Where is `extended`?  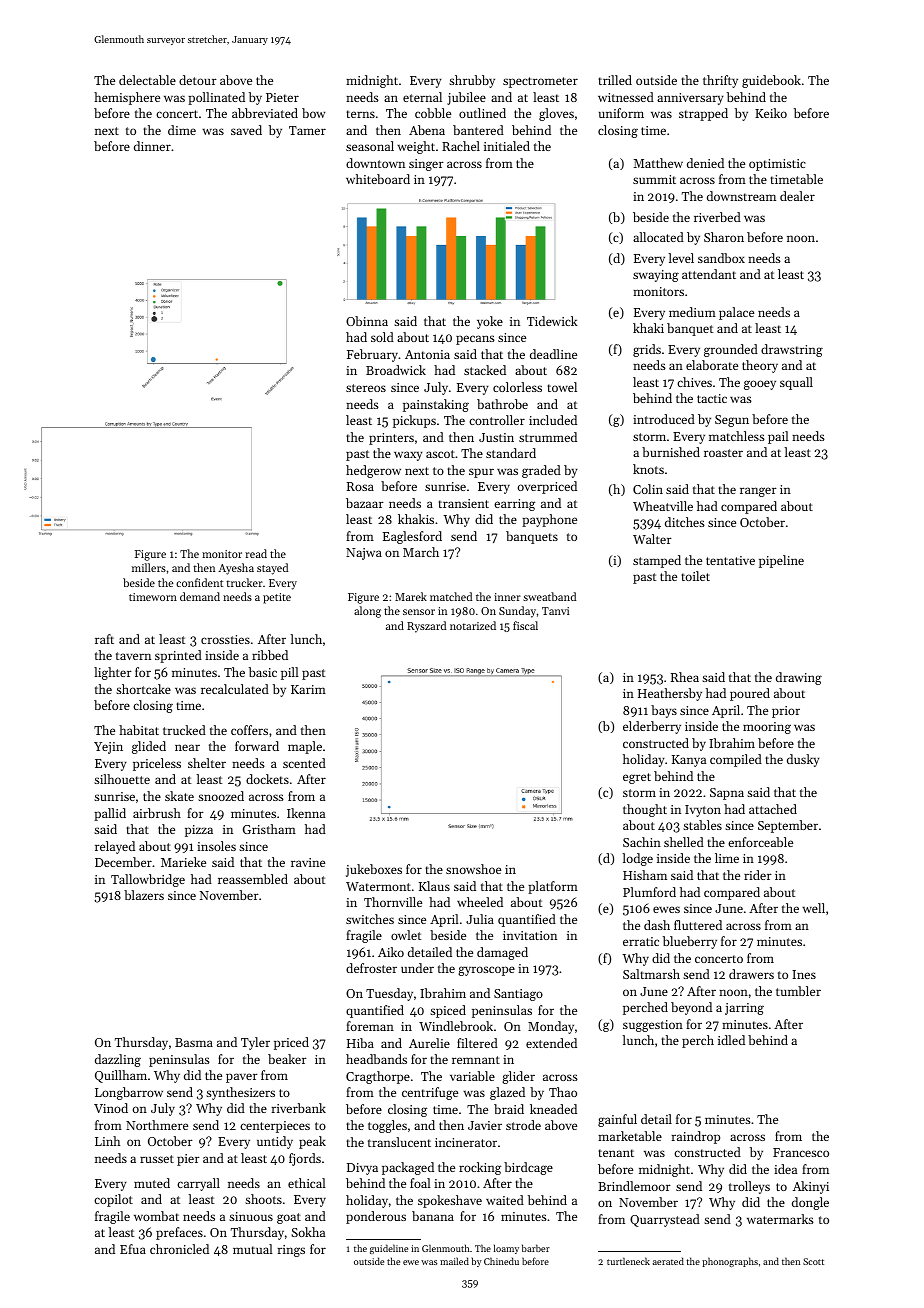
extended is located at coordinates (551, 1043).
